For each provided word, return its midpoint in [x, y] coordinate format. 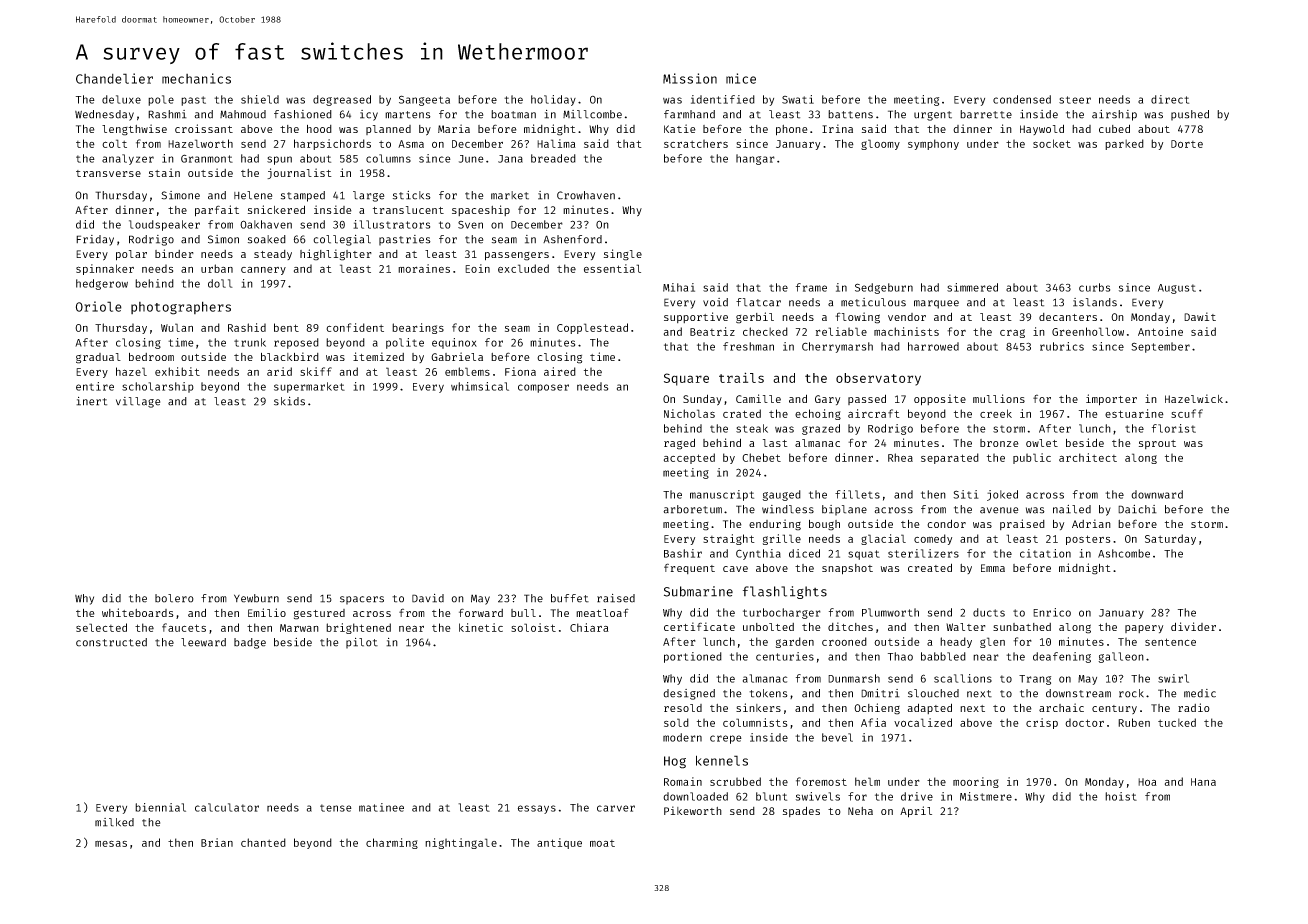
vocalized [923, 722]
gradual [98, 358]
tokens [768, 693]
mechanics [196, 78]
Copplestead [592, 328]
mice [741, 78]
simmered [972, 287]
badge [250, 643]
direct [1170, 99]
